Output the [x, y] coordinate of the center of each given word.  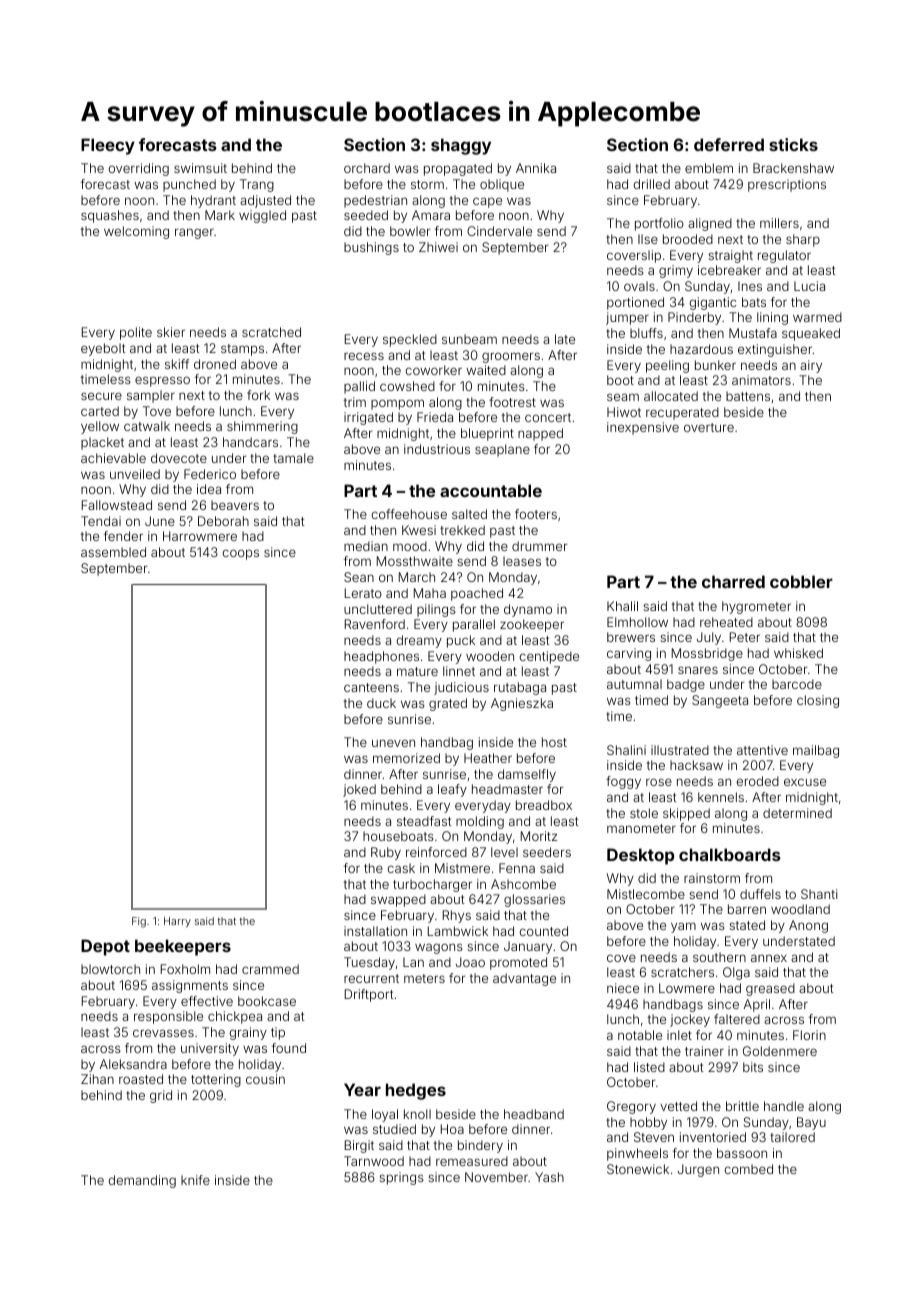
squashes [110, 216]
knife [195, 1180]
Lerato [363, 593]
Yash [549, 1177]
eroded [757, 781]
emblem [709, 168]
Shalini [626, 750]
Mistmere [462, 868]
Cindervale [499, 231]
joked [359, 790]
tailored [792, 1137]
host [554, 742]
